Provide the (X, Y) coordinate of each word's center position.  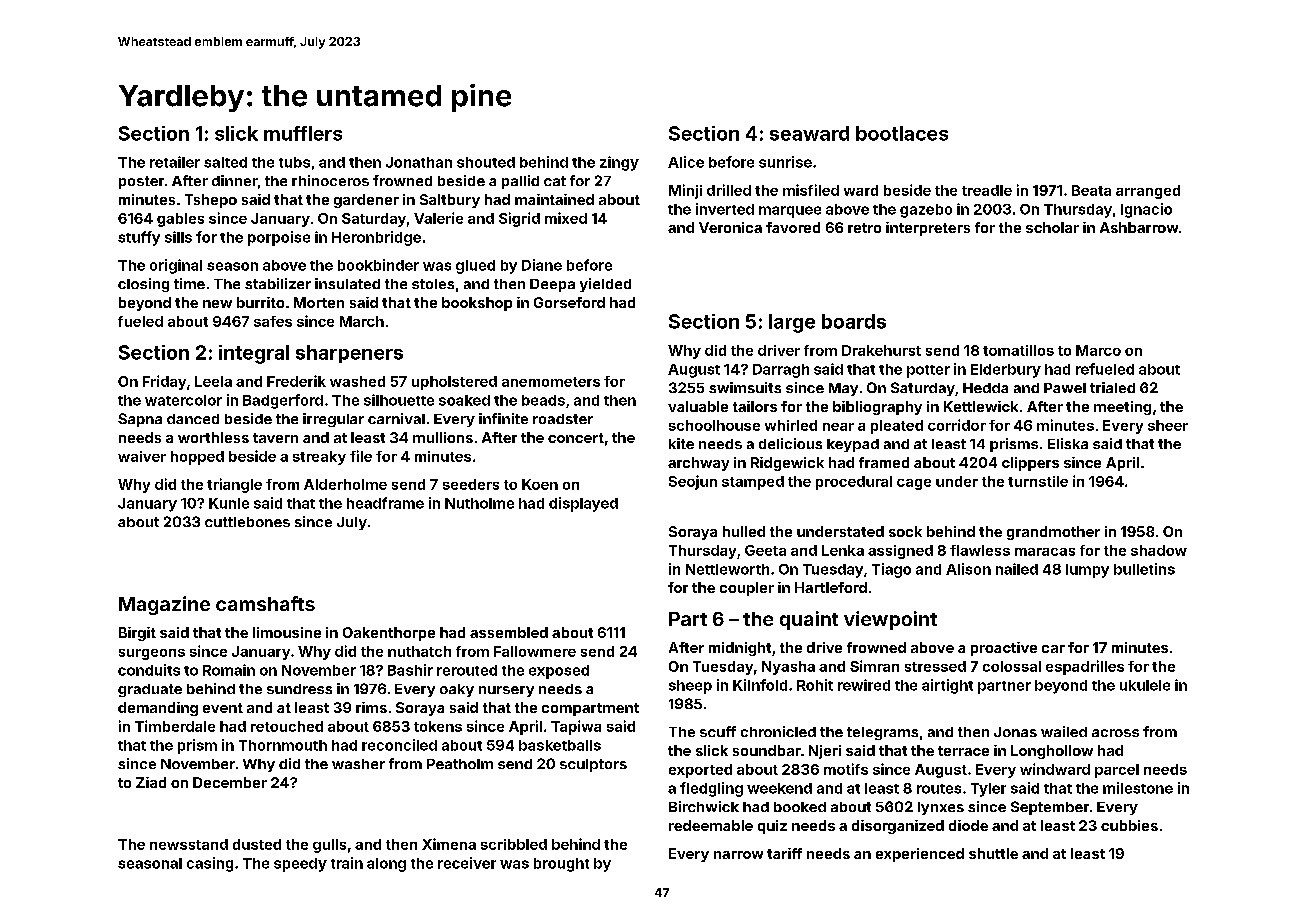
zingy (619, 163)
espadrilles (1085, 667)
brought (561, 865)
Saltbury (450, 201)
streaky (319, 458)
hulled (744, 531)
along (386, 865)
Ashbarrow (1139, 227)
